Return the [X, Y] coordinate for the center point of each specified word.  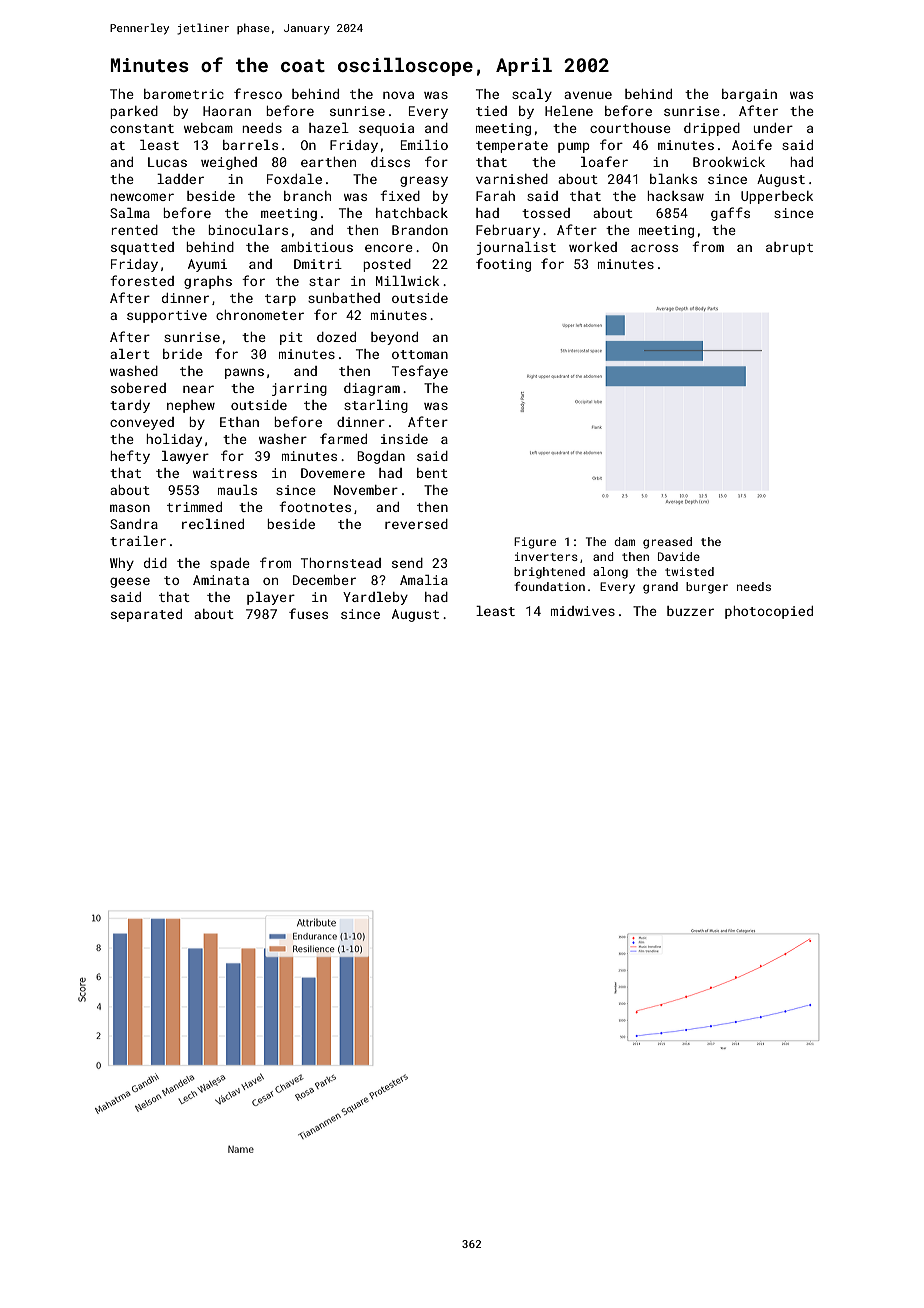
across [654, 248]
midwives [583, 611]
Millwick [407, 281]
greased [667, 543]
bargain [749, 95]
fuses [308, 613]
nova [398, 95]
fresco [258, 93]
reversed [416, 524]
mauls [237, 490]
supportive [167, 316]
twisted [689, 571]
